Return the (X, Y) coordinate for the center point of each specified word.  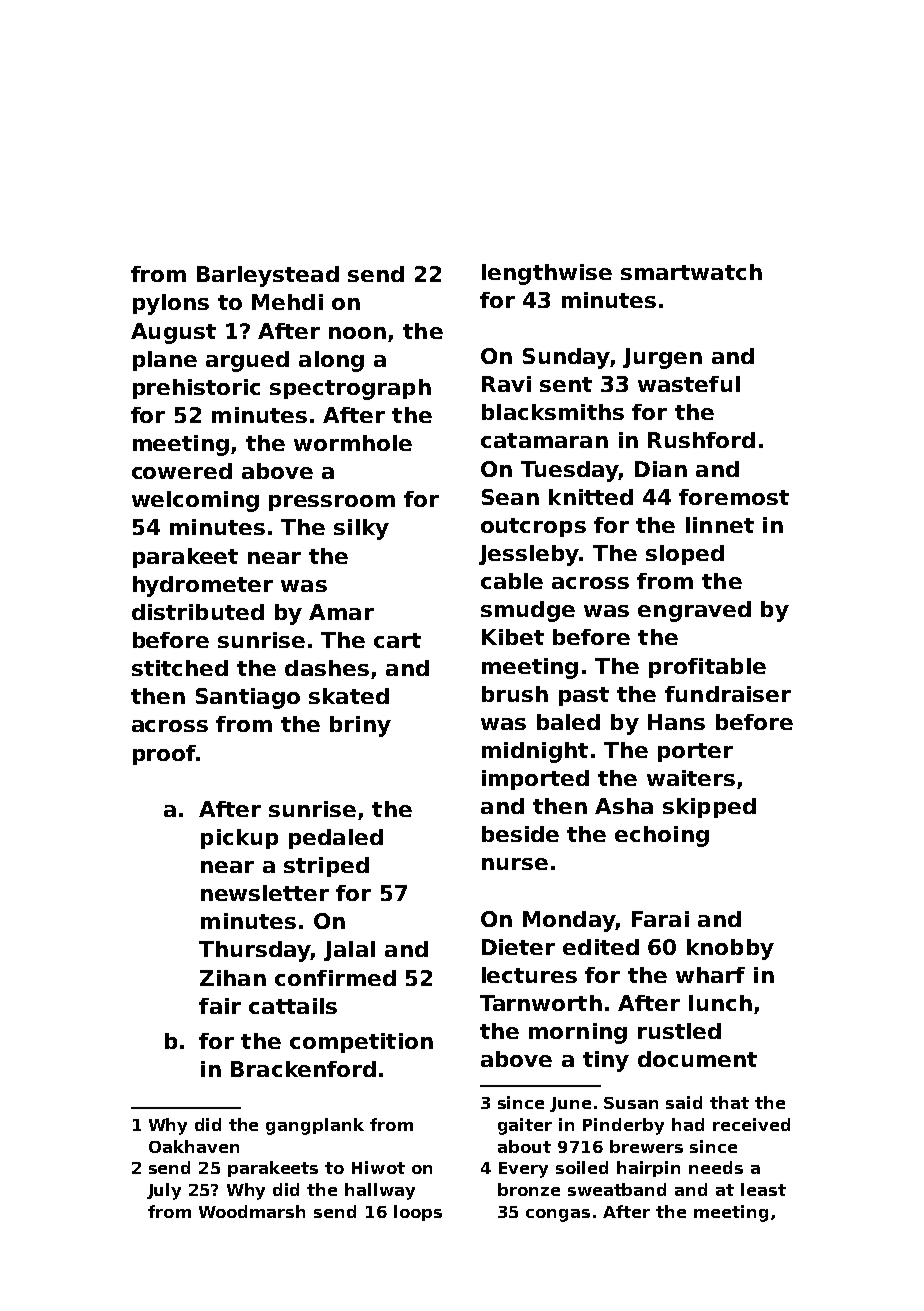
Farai (660, 919)
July (164, 1191)
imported (535, 780)
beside (520, 834)
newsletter (265, 893)
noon (357, 333)
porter (695, 752)
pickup (239, 839)
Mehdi (287, 302)
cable (512, 581)
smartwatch (691, 272)
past (584, 696)
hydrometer (203, 586)
